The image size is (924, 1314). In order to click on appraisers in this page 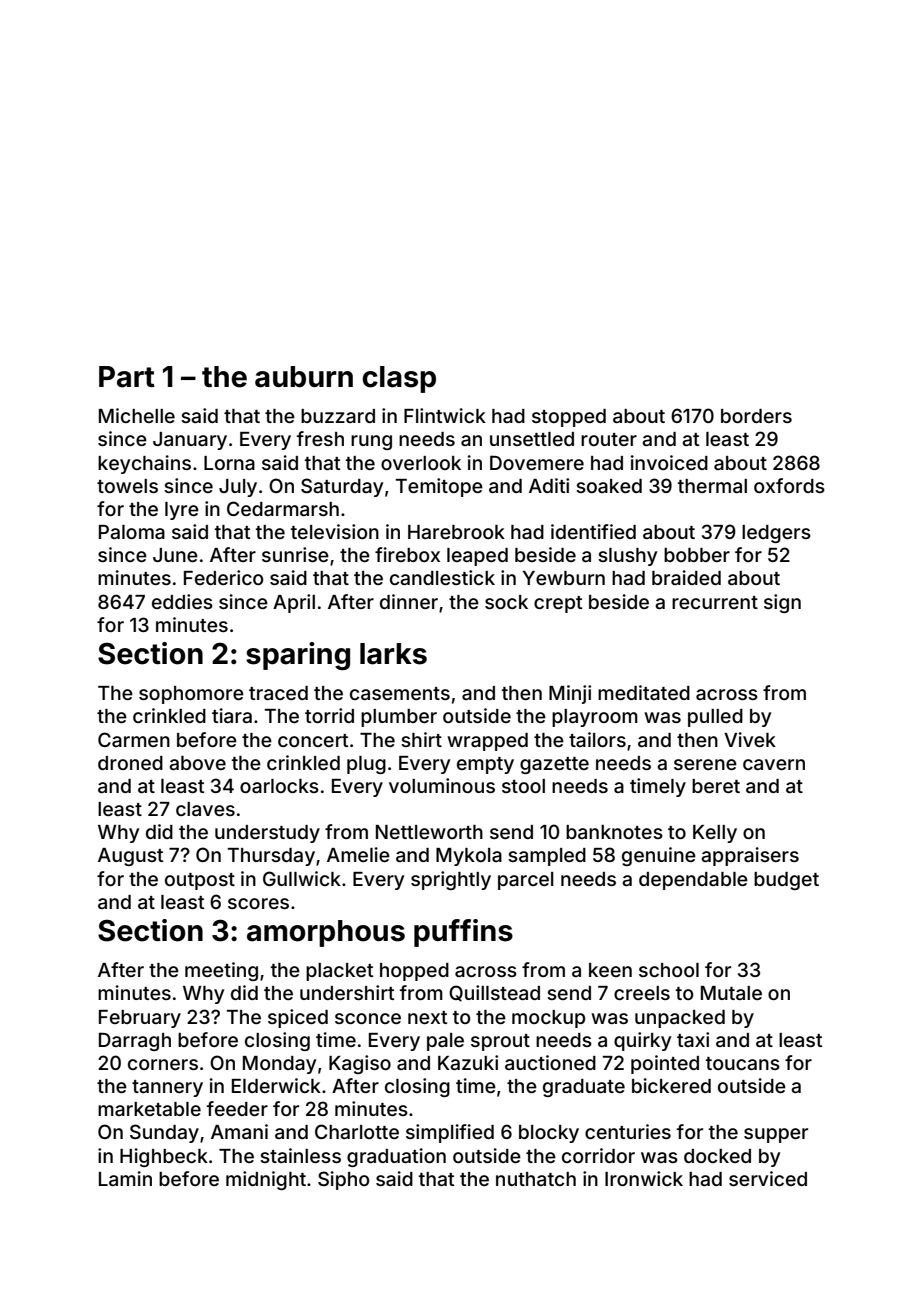, I will do `click(750, 856)`.
